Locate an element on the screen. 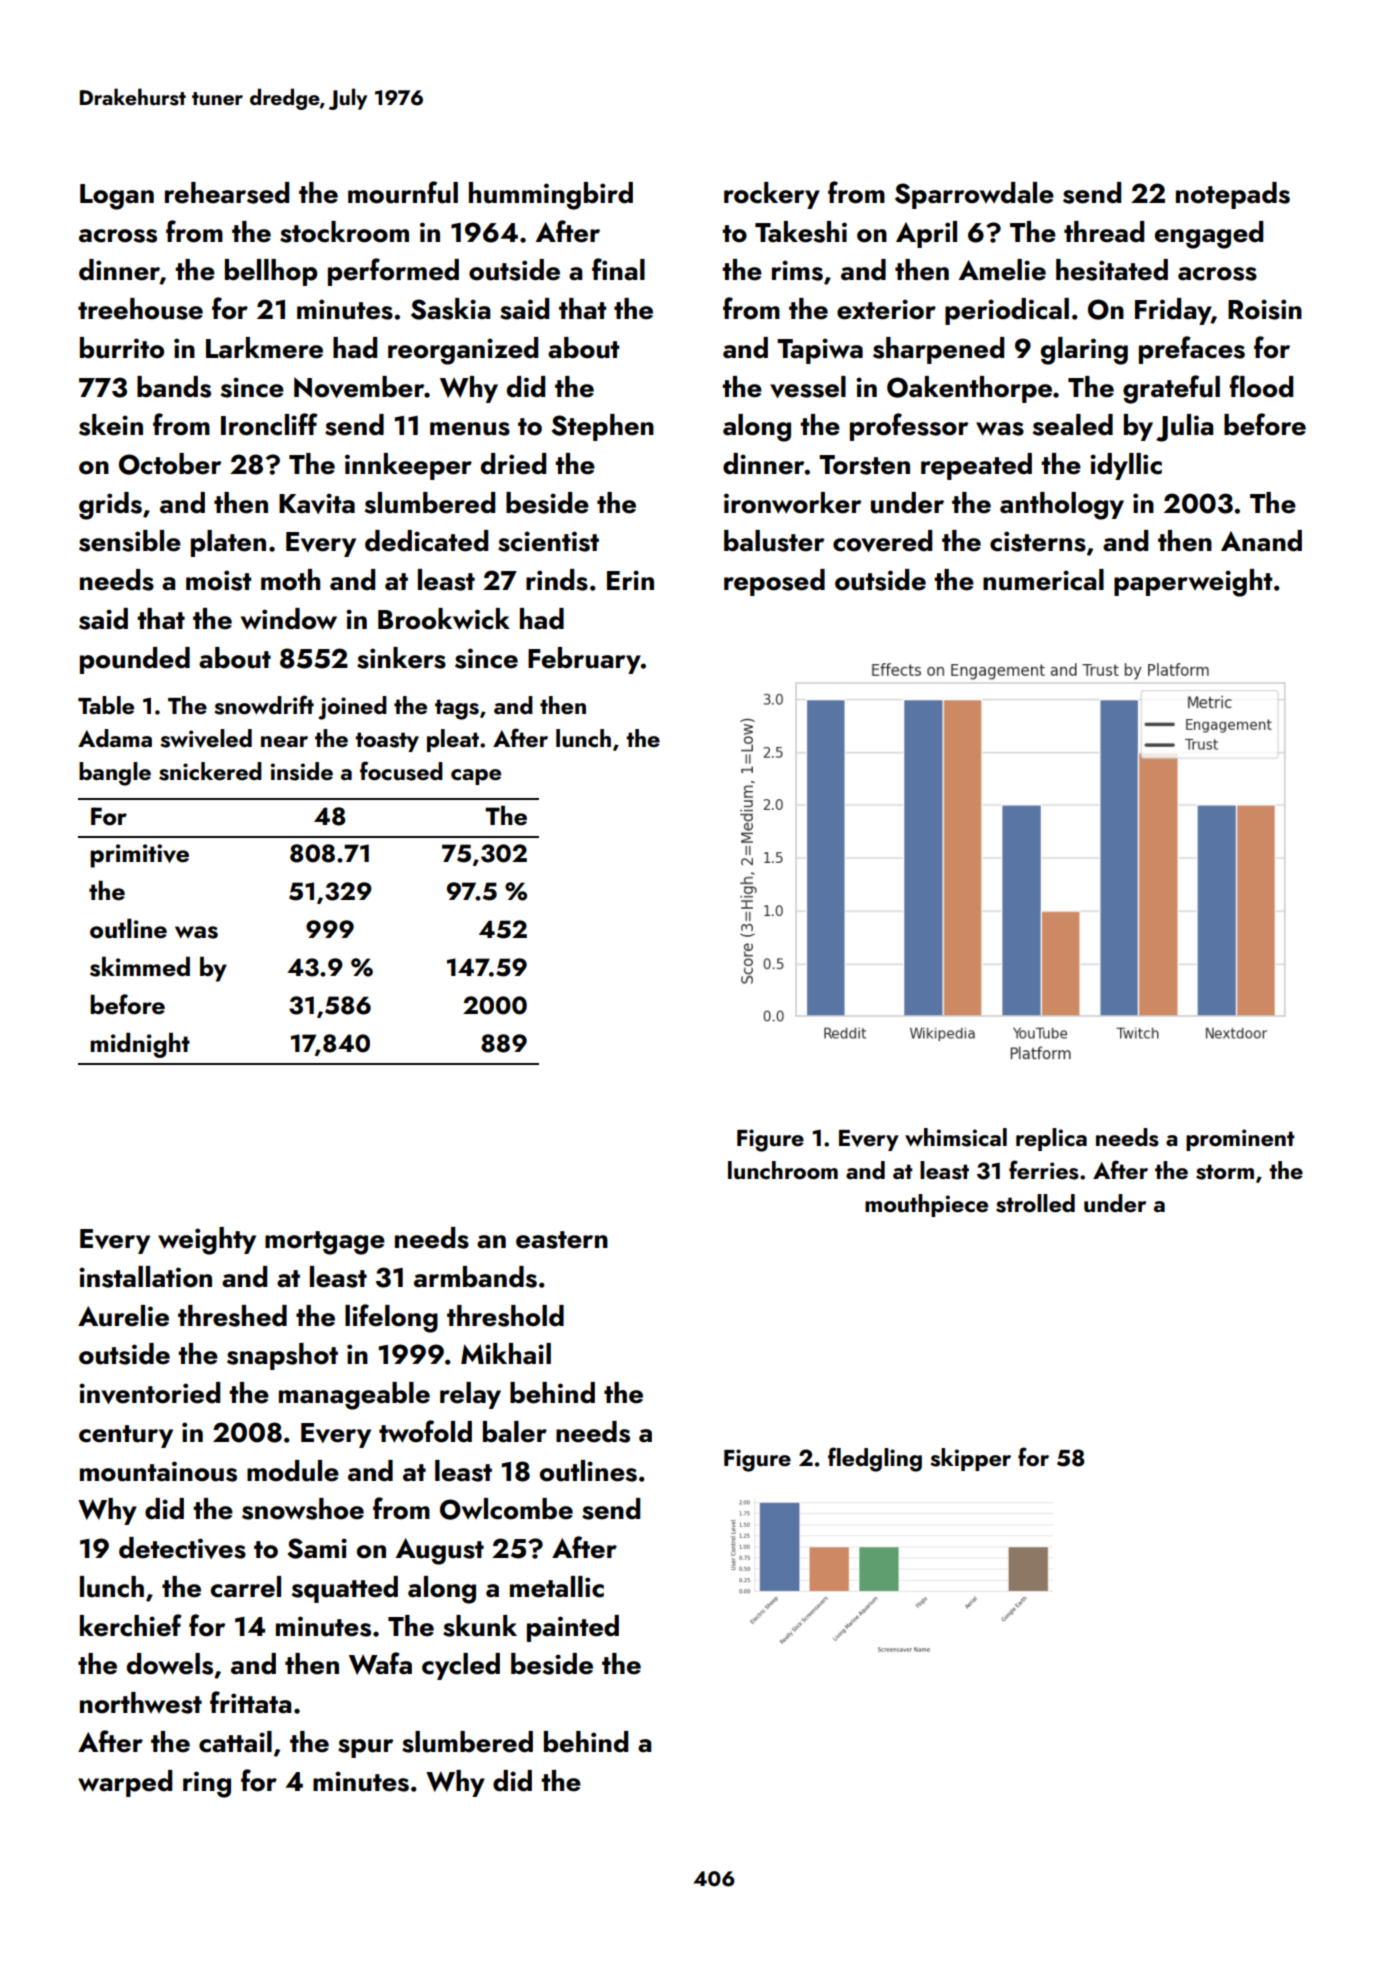 This screenshot has width=1386, height=1969. sealed is located at coordinates (1073, 425).
